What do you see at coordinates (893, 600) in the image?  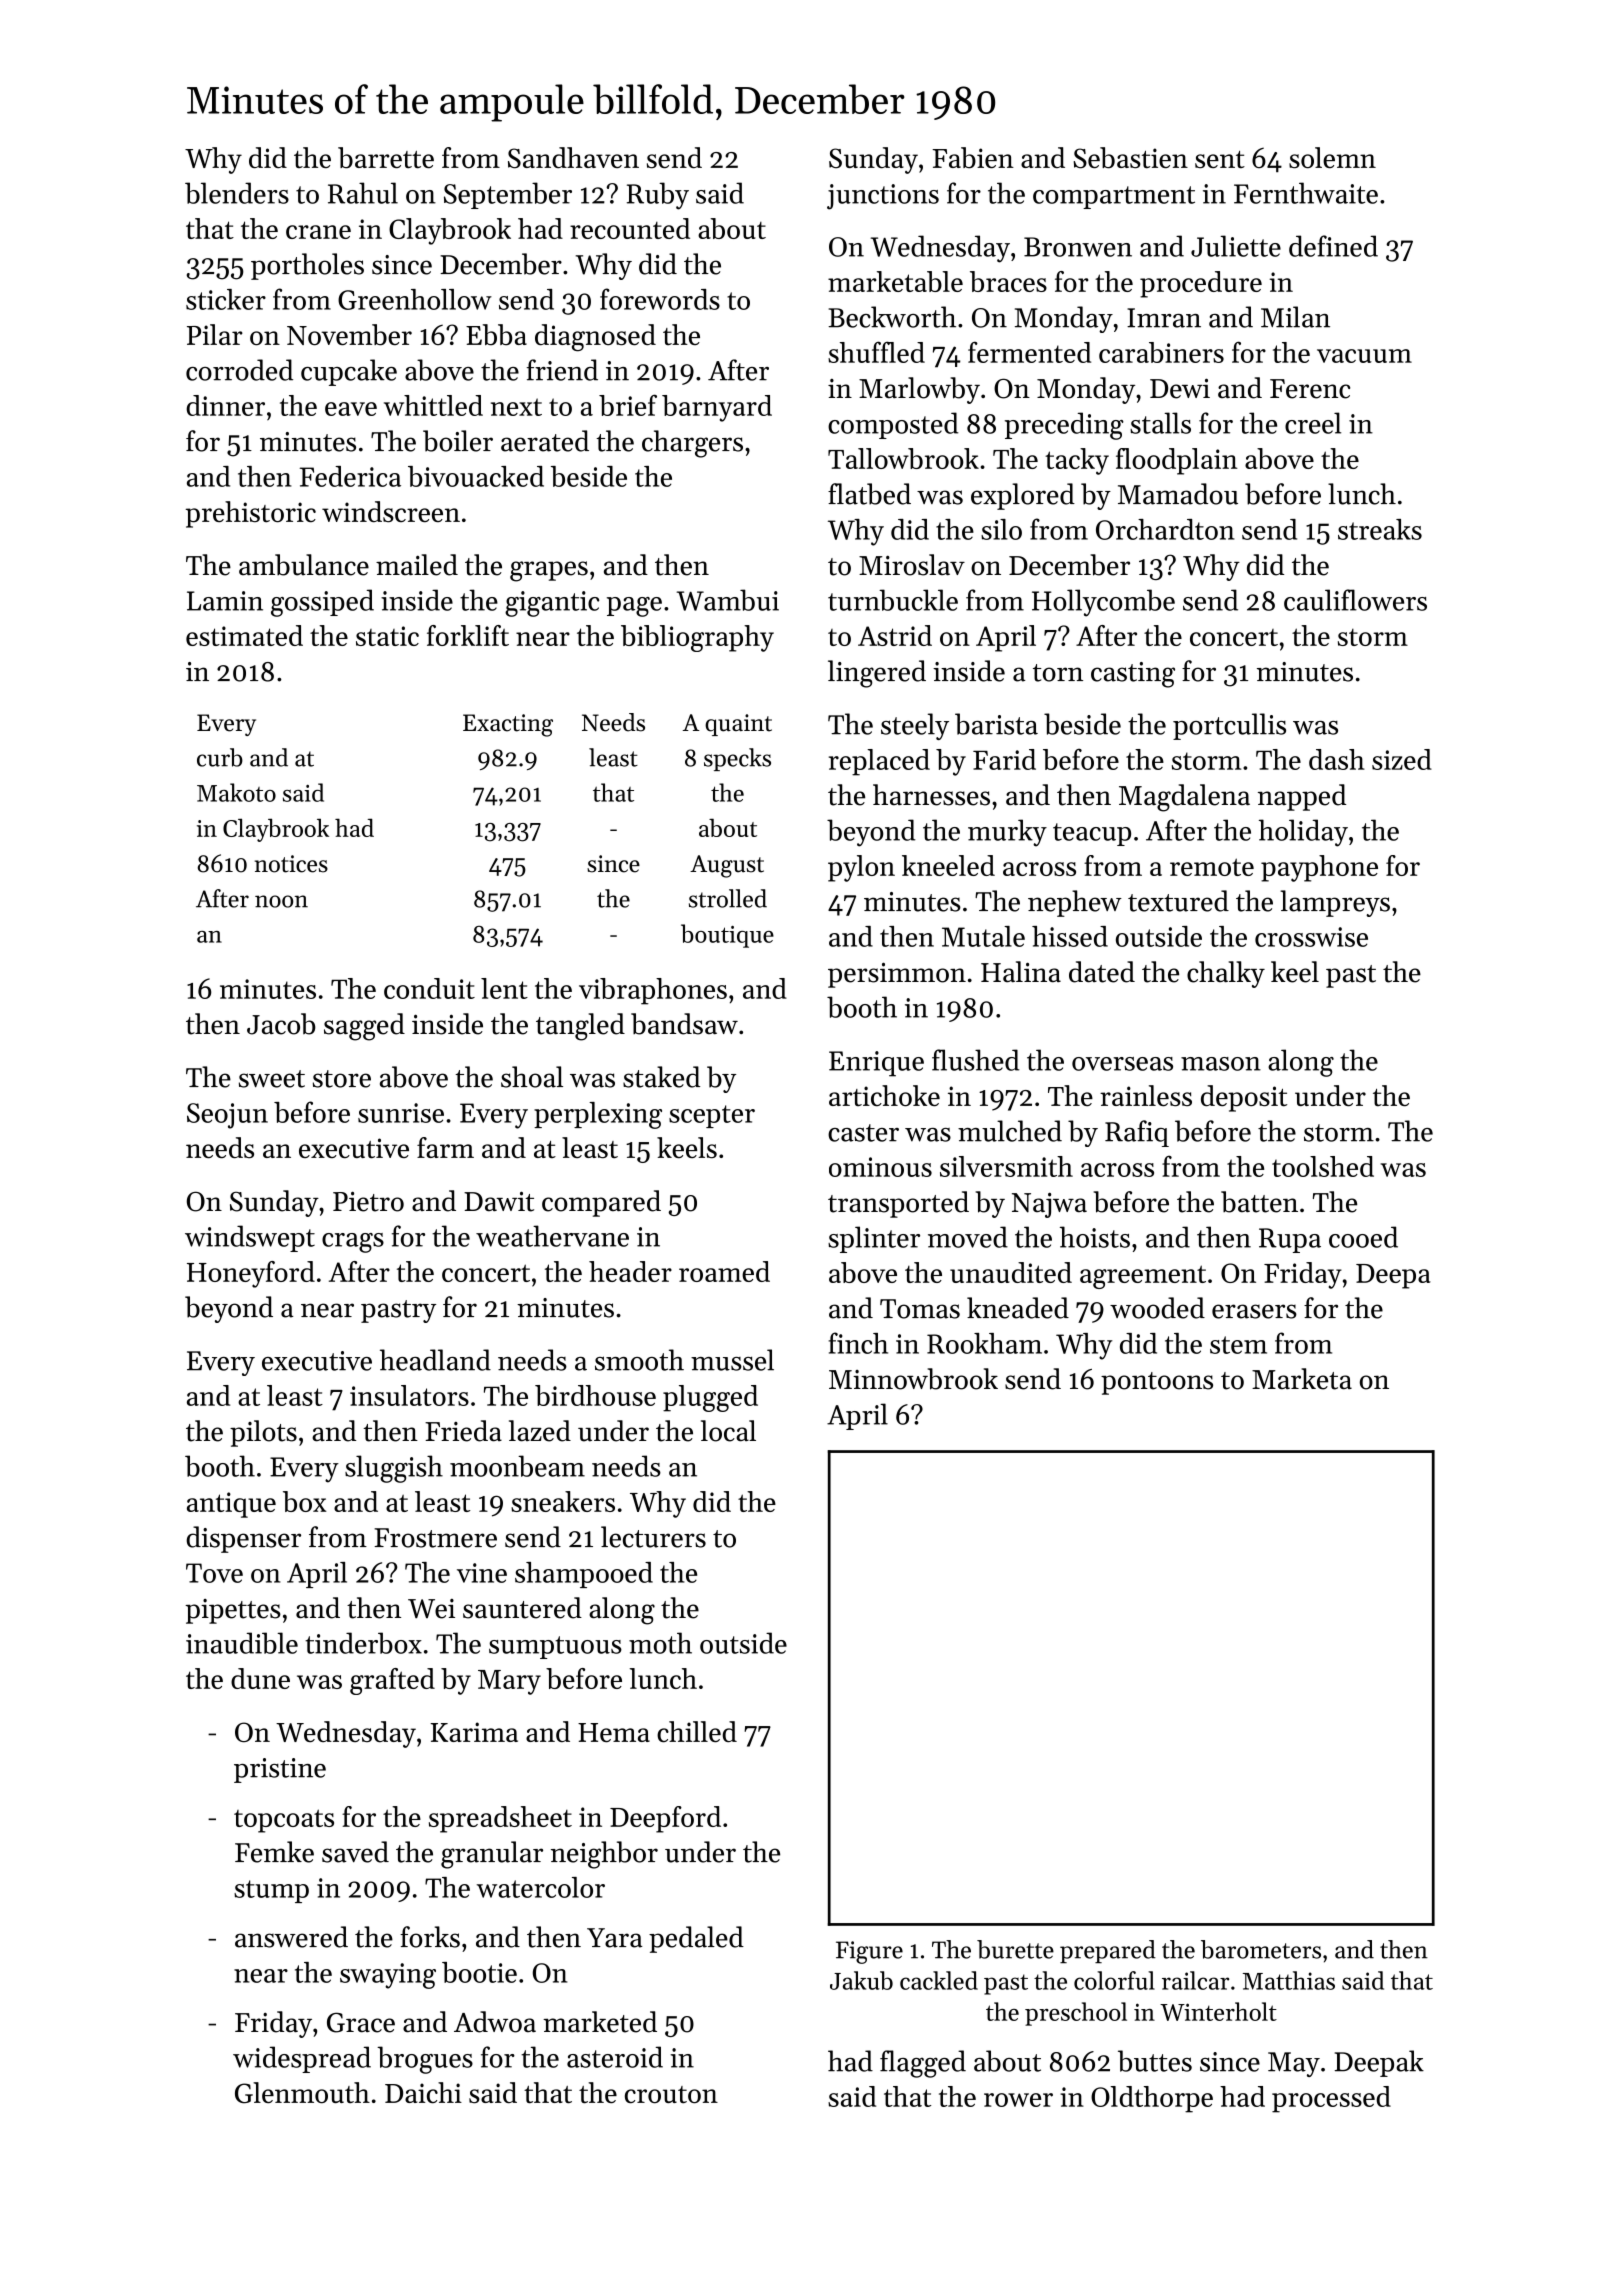 I see `turnbuckle` at bounding box center [893, 600].
